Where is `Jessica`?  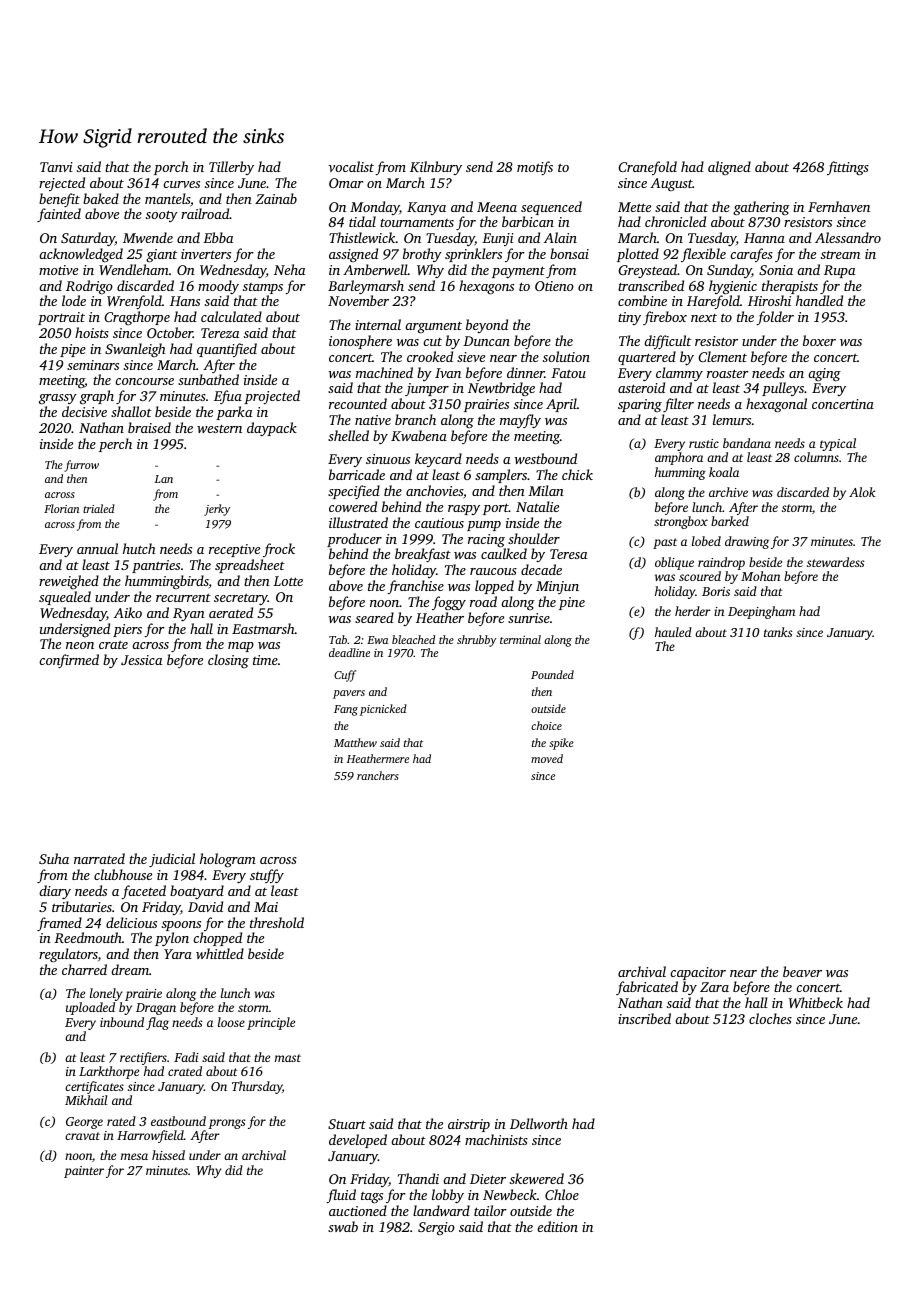 Jessica is located at coordinates (141, 660).
